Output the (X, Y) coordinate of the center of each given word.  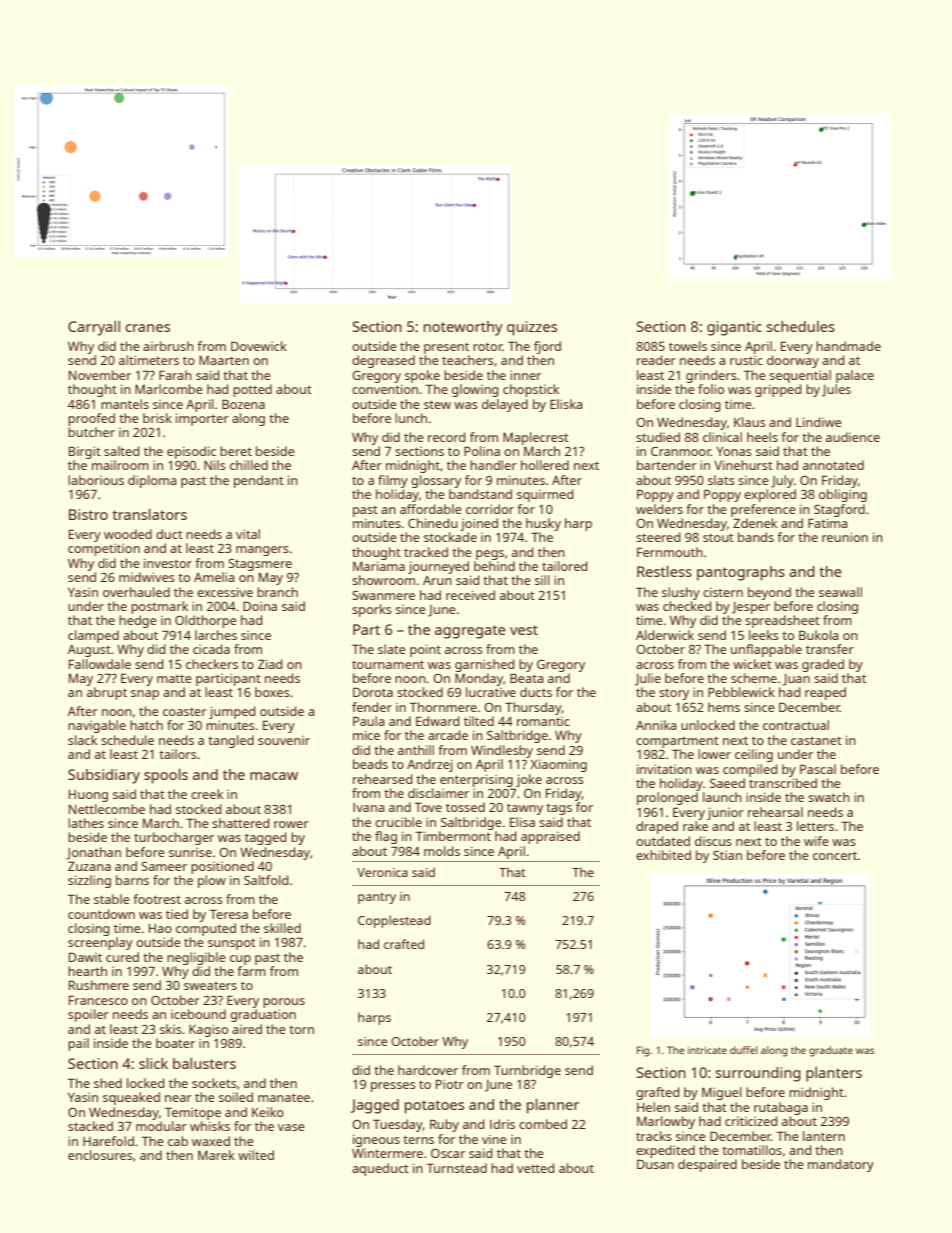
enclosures (100, 1155)
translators (149, 514)
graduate (831, 1051)
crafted (404, 944)
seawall (840, 592)
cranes (147, 328)
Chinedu (433, 523)
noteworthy (463, 328)
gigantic (734, 328)
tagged (265, 838)
